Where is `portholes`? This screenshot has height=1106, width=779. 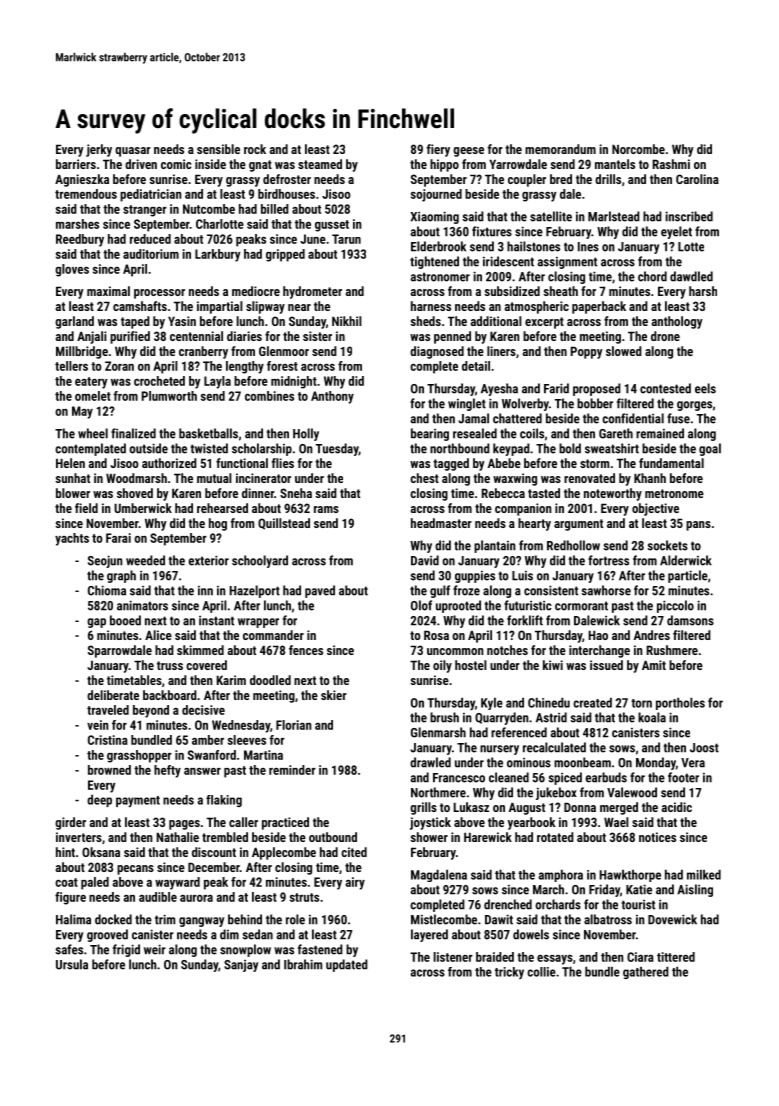 portholes is located at coordinates (680, 703).
